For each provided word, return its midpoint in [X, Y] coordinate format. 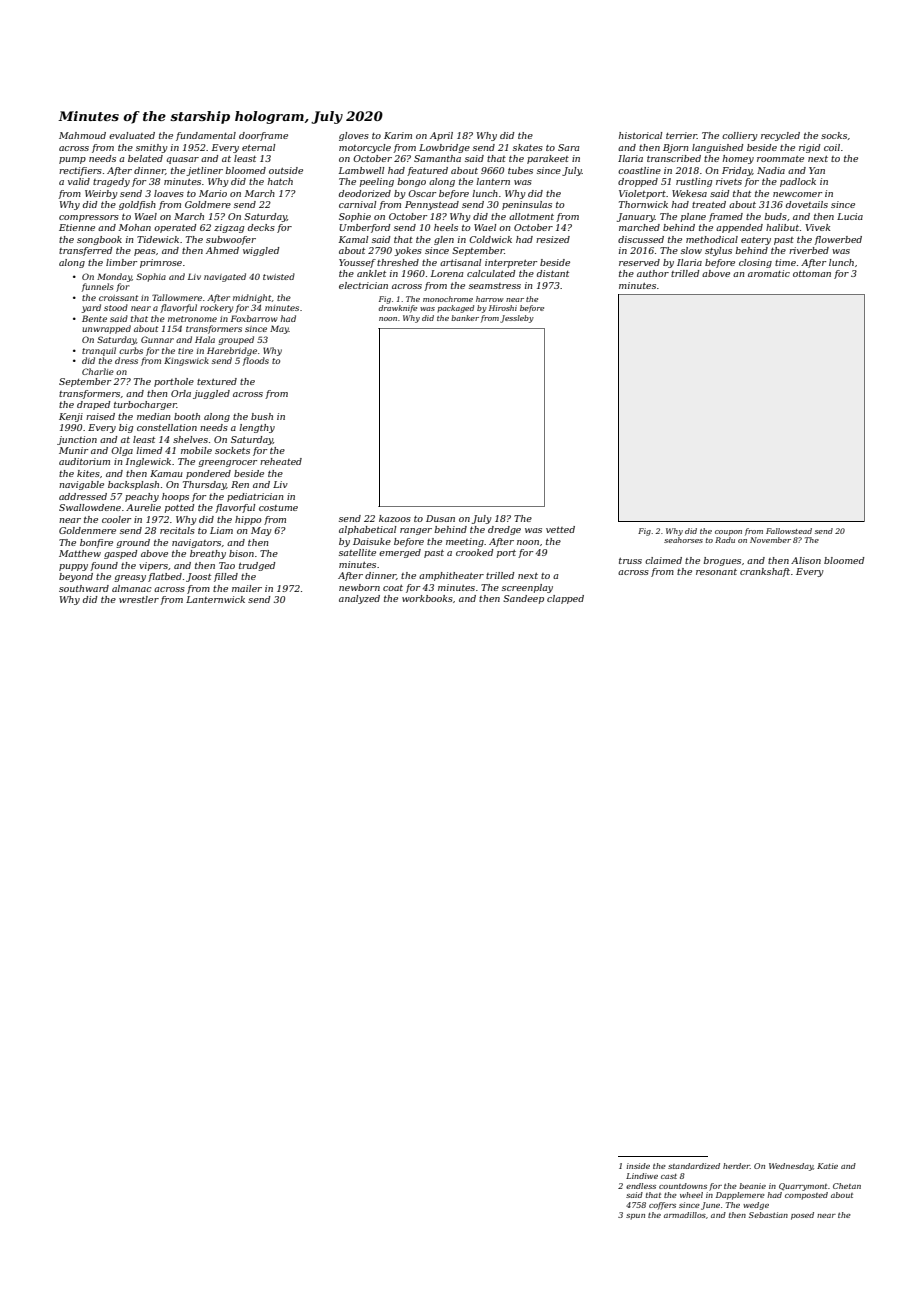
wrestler [139, 599]
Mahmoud [82, 135]
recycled [780, 136]
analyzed [359, 599]
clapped [565, 599]
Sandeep [523, 599]
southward [84, 588]
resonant [716, 572]
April [441, 136]
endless [641, 1186]
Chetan [847, 1186]
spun [635, 1217]
